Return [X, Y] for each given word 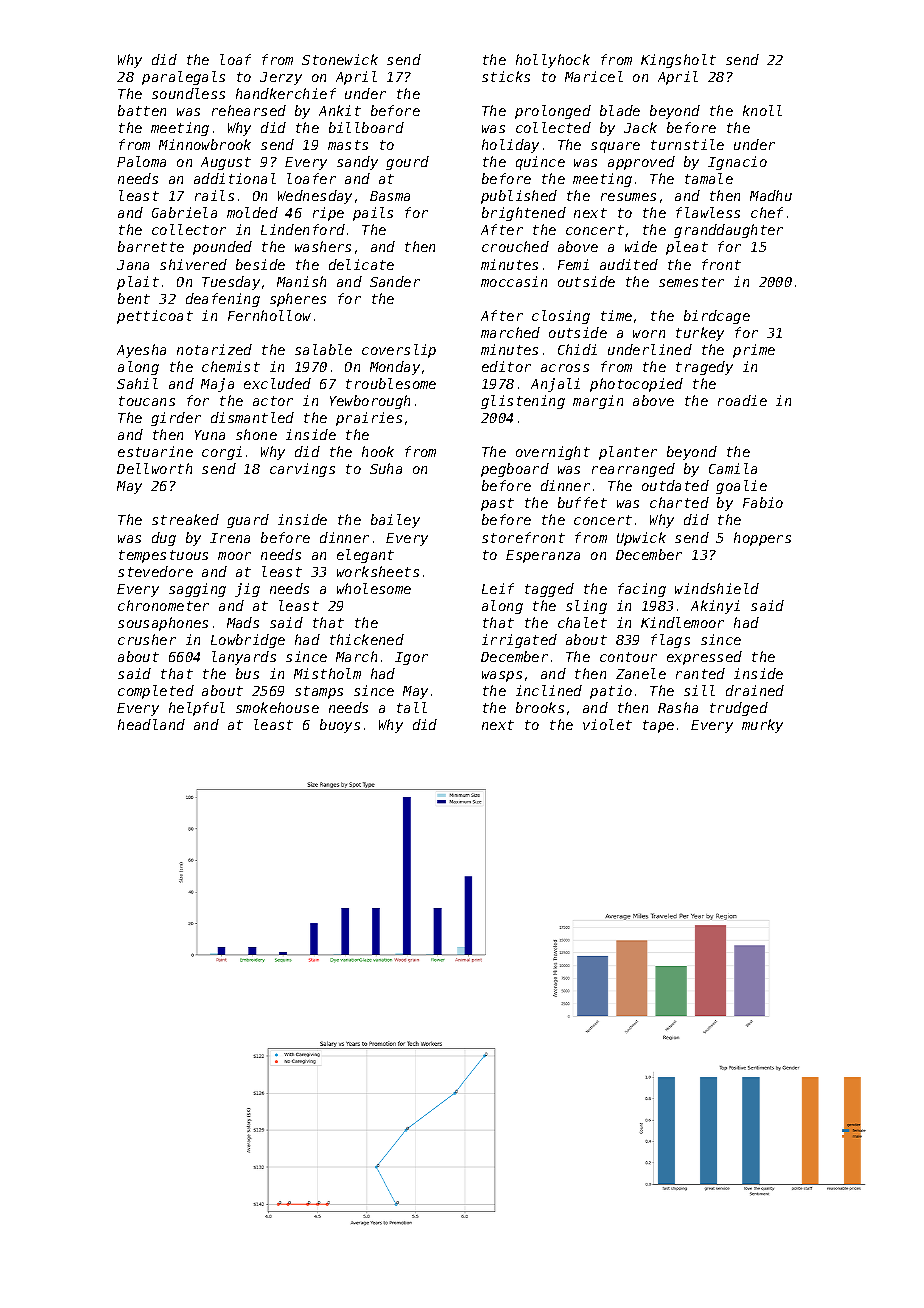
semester [691, 282]
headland [151, 724]
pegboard [515, 470]
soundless [188, 93]
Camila [733, 468]
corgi [222, 453]
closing [561, 317]
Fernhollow [269, 315]
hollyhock [553, 61]
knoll [762, 110]
